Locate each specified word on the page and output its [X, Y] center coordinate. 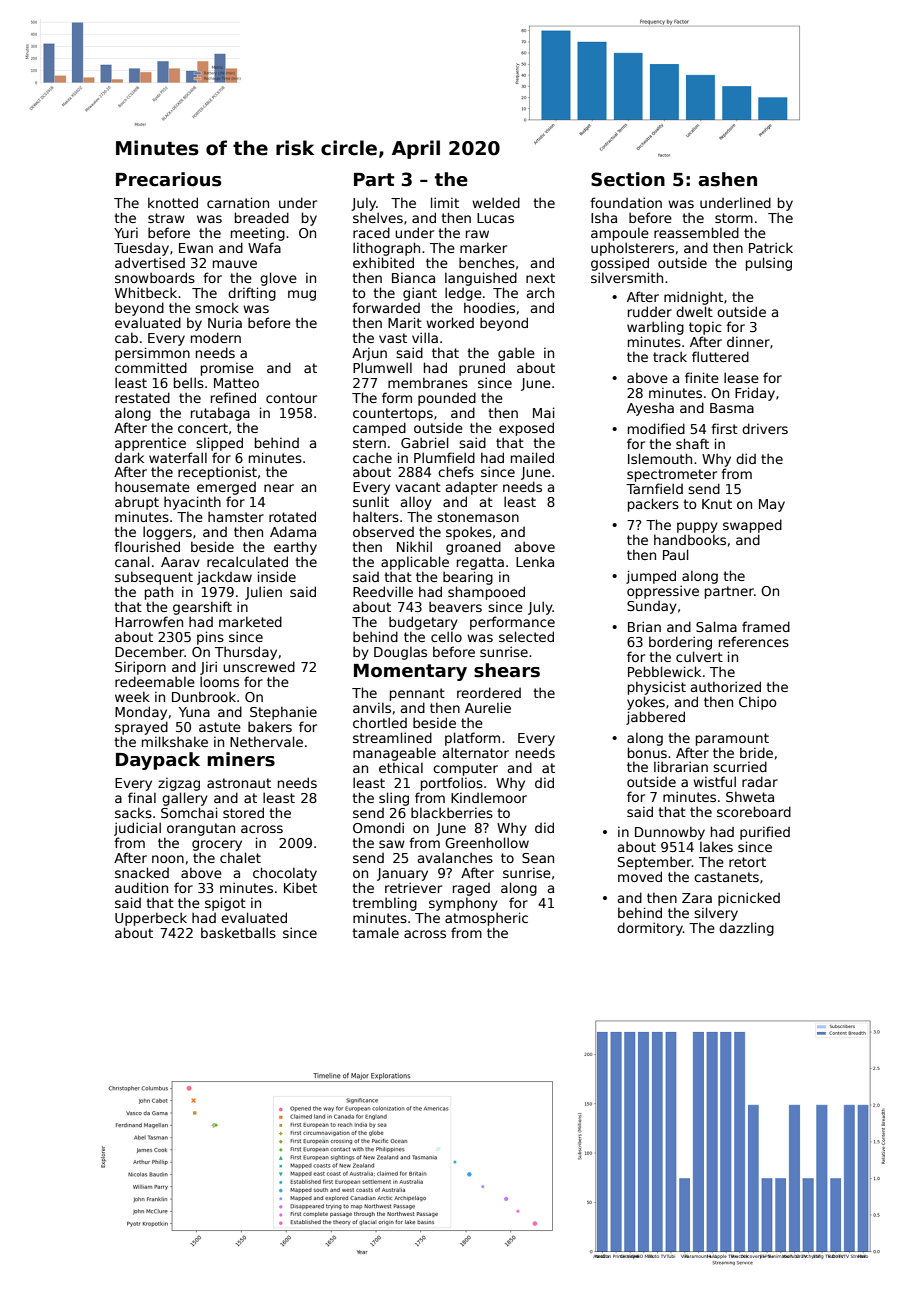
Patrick [771, 247]
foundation [626, 202]
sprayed [141, 728]
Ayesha [650, 409]
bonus [647, 752]
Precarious [168, 179]
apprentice [150, 444]
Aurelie [488, 707]
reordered [489, 692]
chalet [240, 857]
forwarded [386, 307]
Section [628, 179]
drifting [252, 294]
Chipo [758, 703]
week [132, 696]
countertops [393, 414]
